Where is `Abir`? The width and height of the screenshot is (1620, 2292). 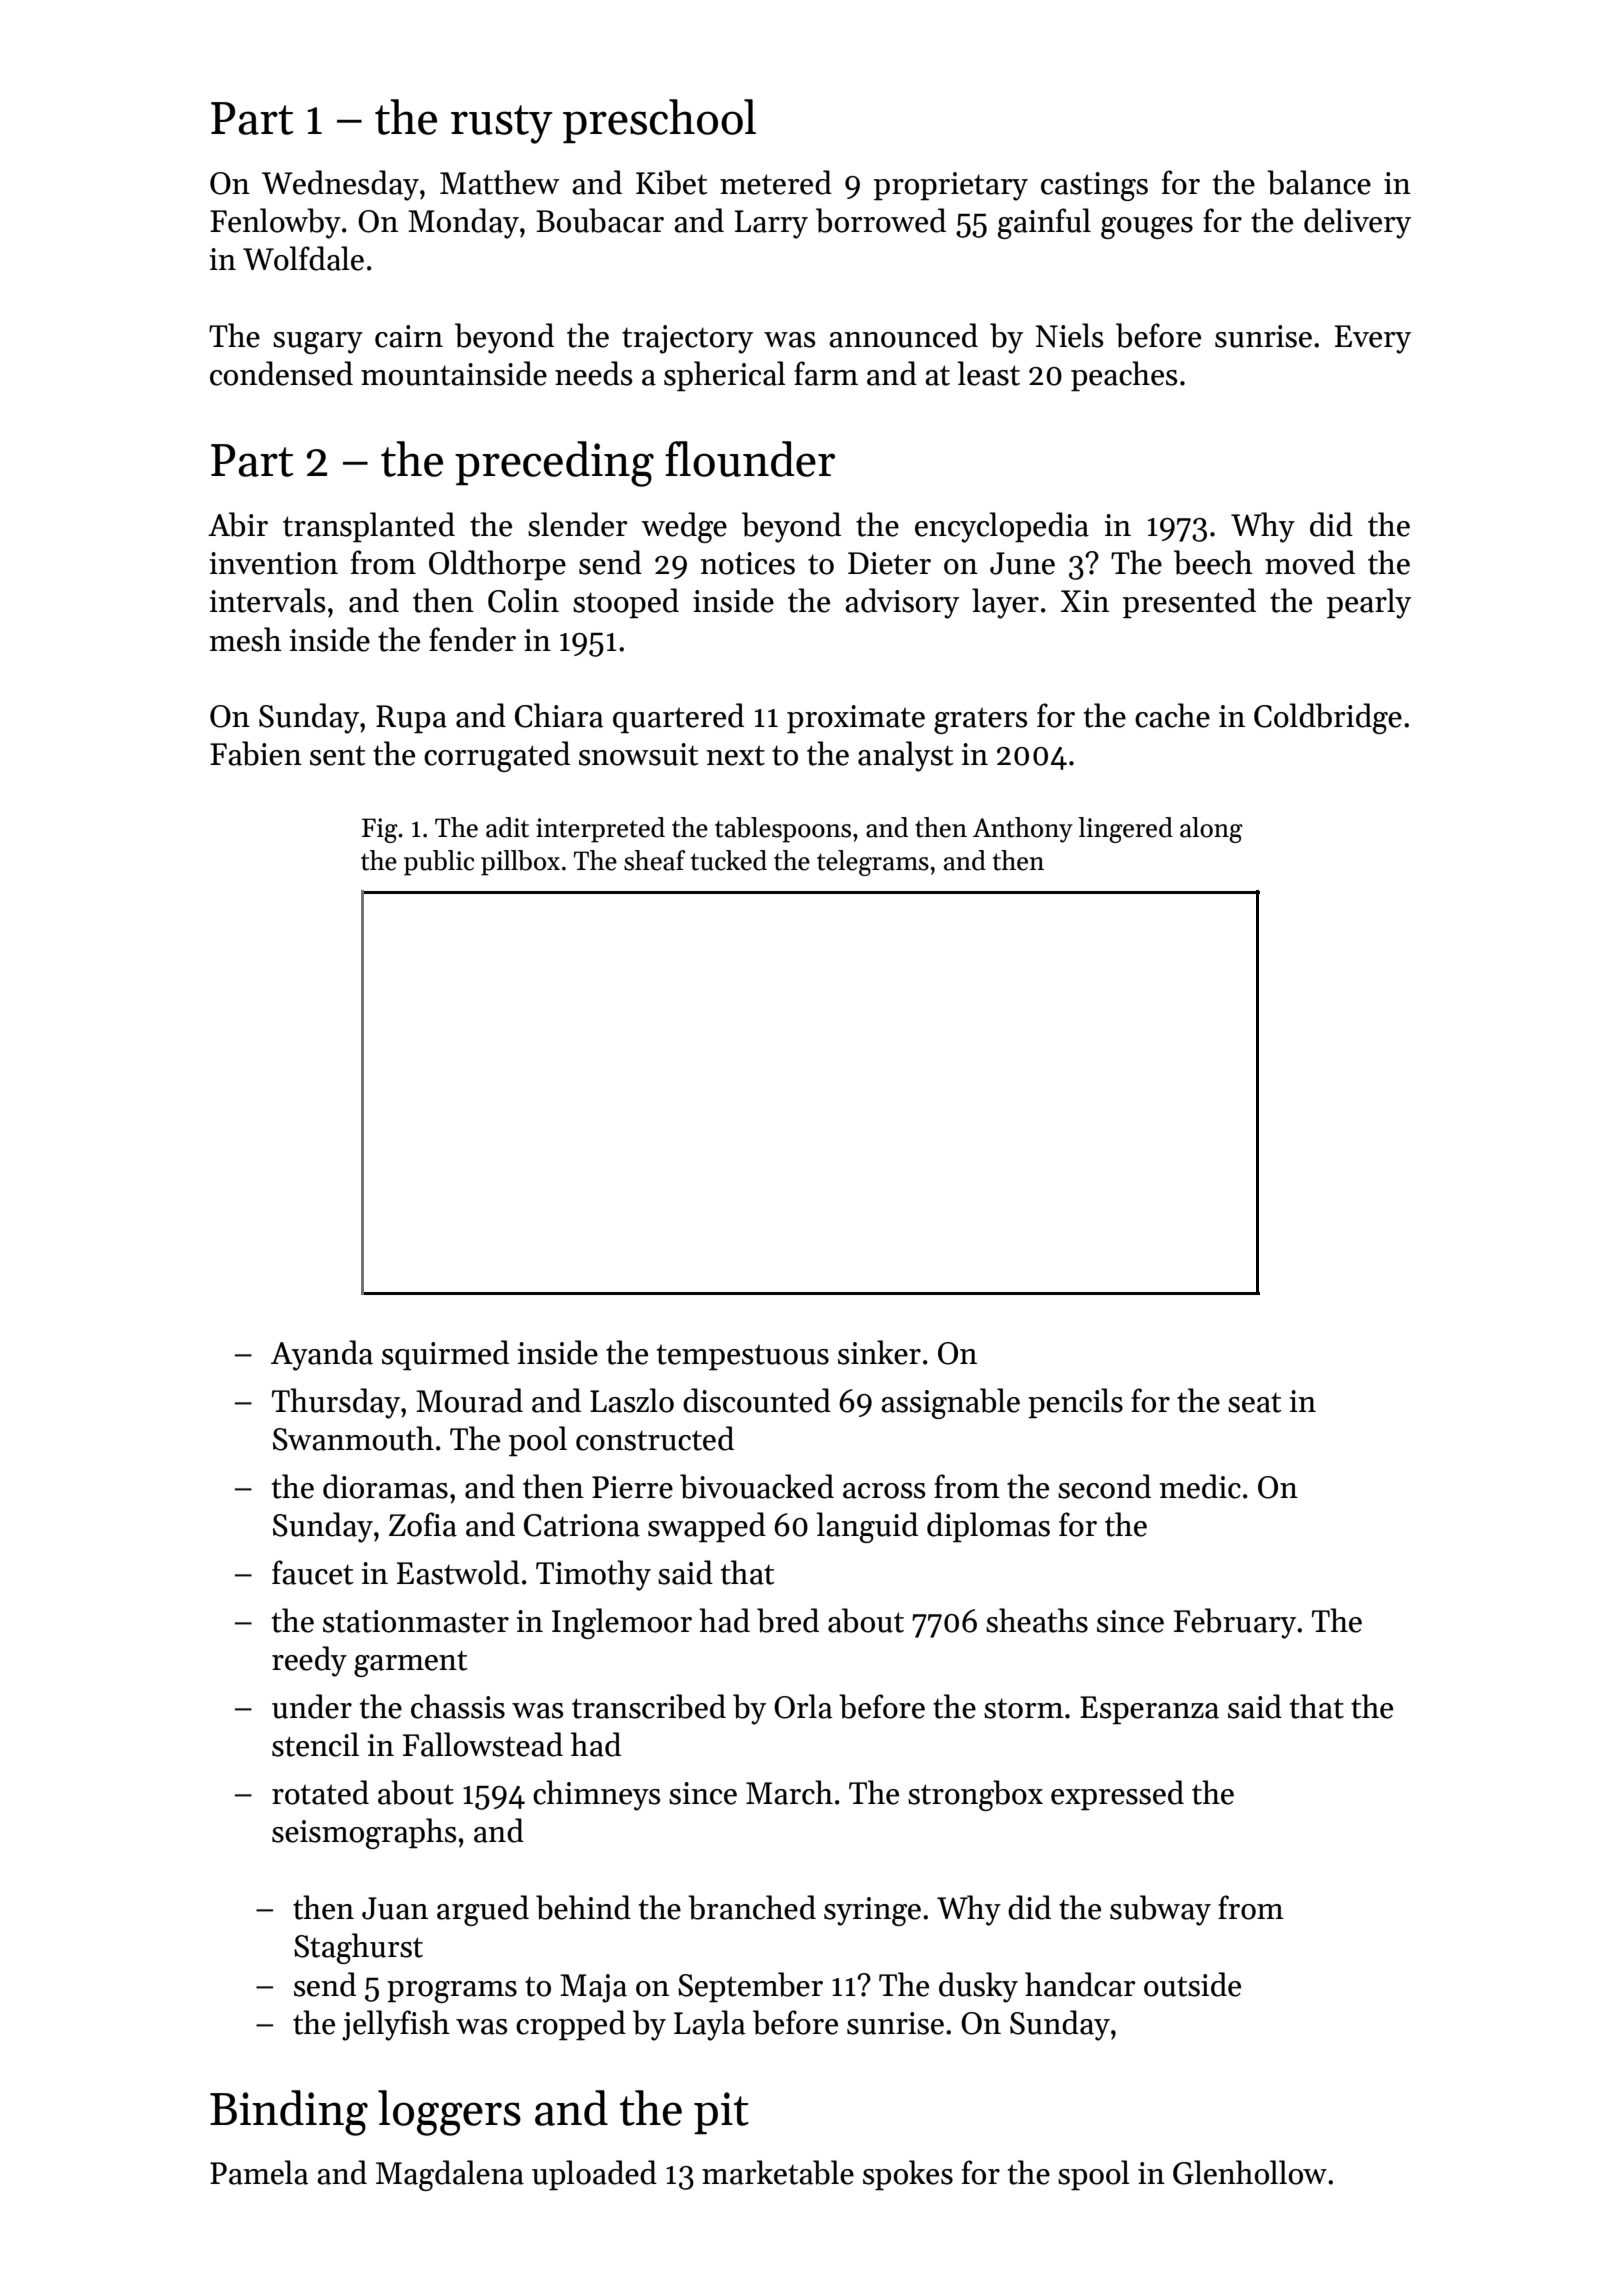 Abir is located at coordinates (238, 524).
